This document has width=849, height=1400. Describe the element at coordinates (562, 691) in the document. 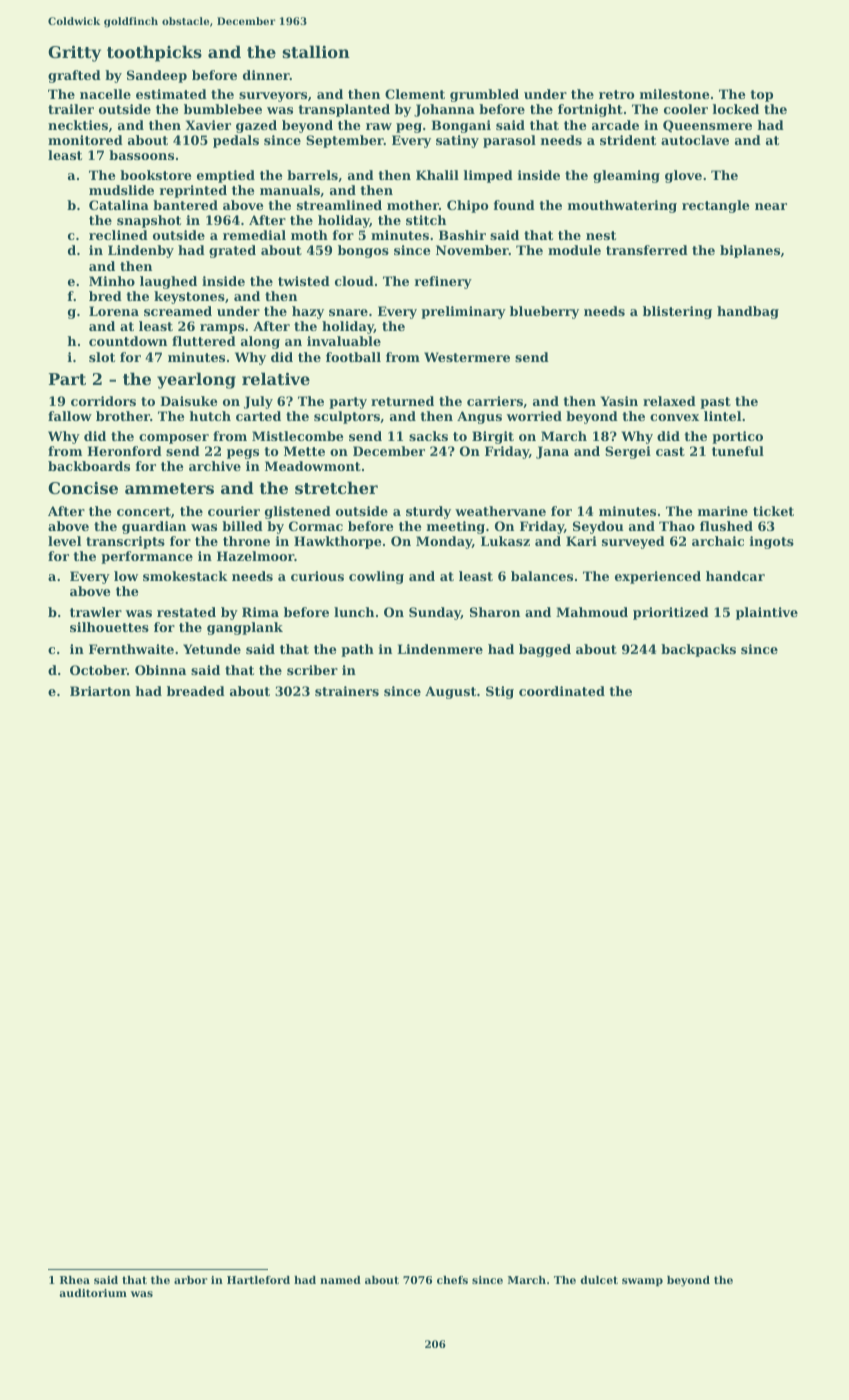

I see `coordinated` at that location.
